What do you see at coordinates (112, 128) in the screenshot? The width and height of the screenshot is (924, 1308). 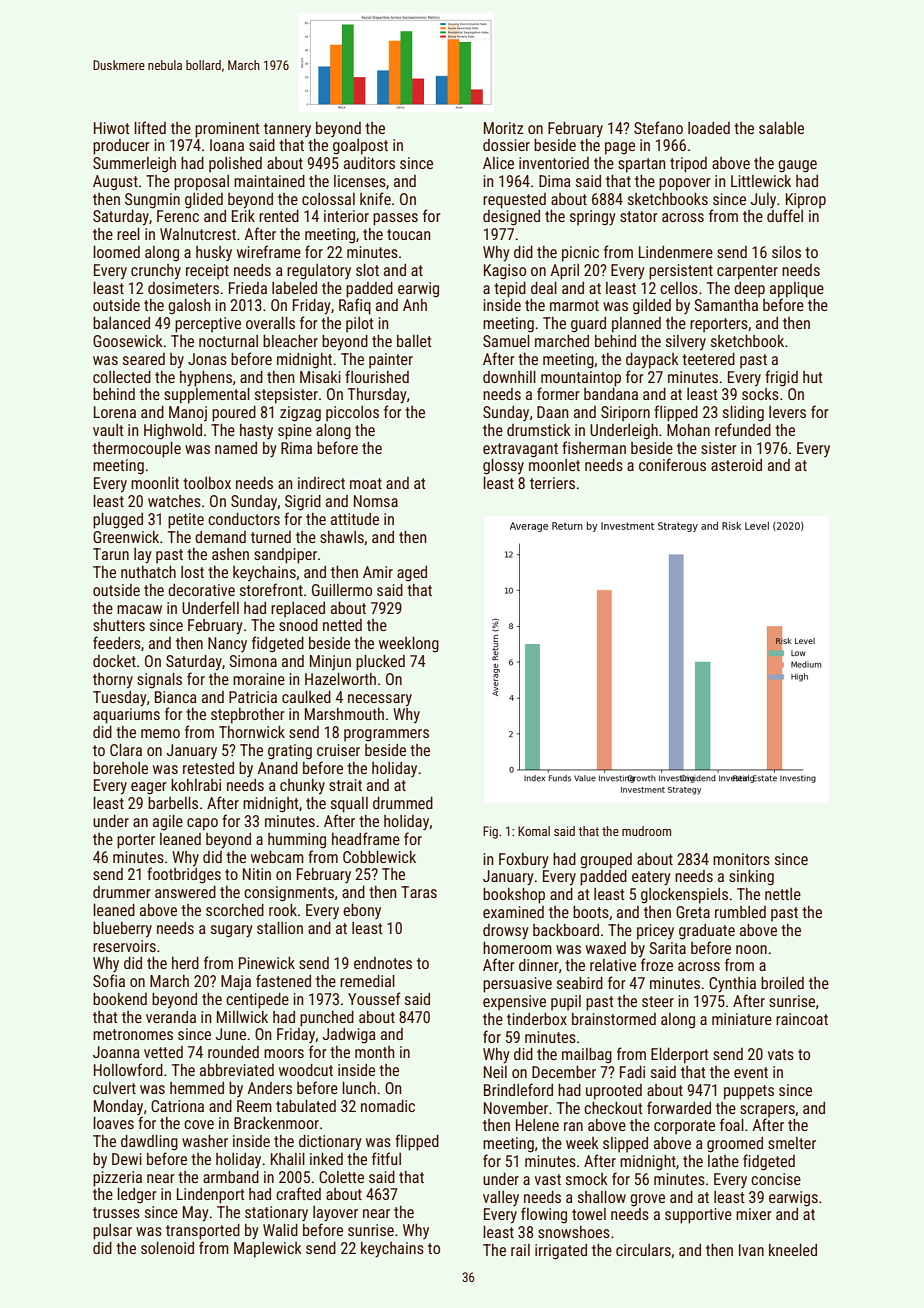 I see `Hiwot` at bounding box center [112, 128].
